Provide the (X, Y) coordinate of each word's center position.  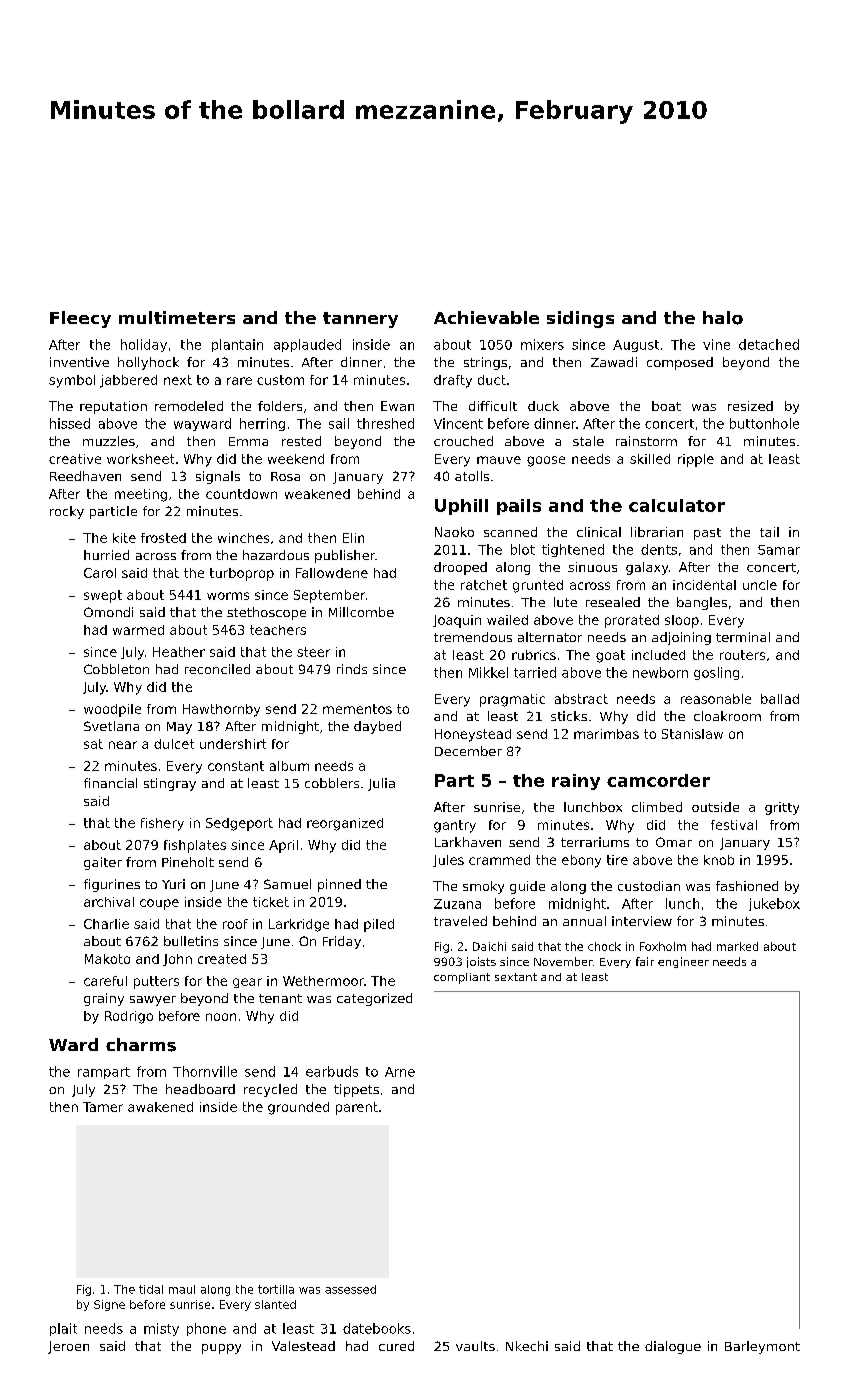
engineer (683, 962)
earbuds (332, 1071)
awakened (160, 1107)
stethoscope (266, 613)
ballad (780, 699)
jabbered (128, 381)
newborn (660, 672)
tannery (360, 320)
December (468, 751)
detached (769, 344)
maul (182, 1289)
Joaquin (457, 621)
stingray (170, 784)
